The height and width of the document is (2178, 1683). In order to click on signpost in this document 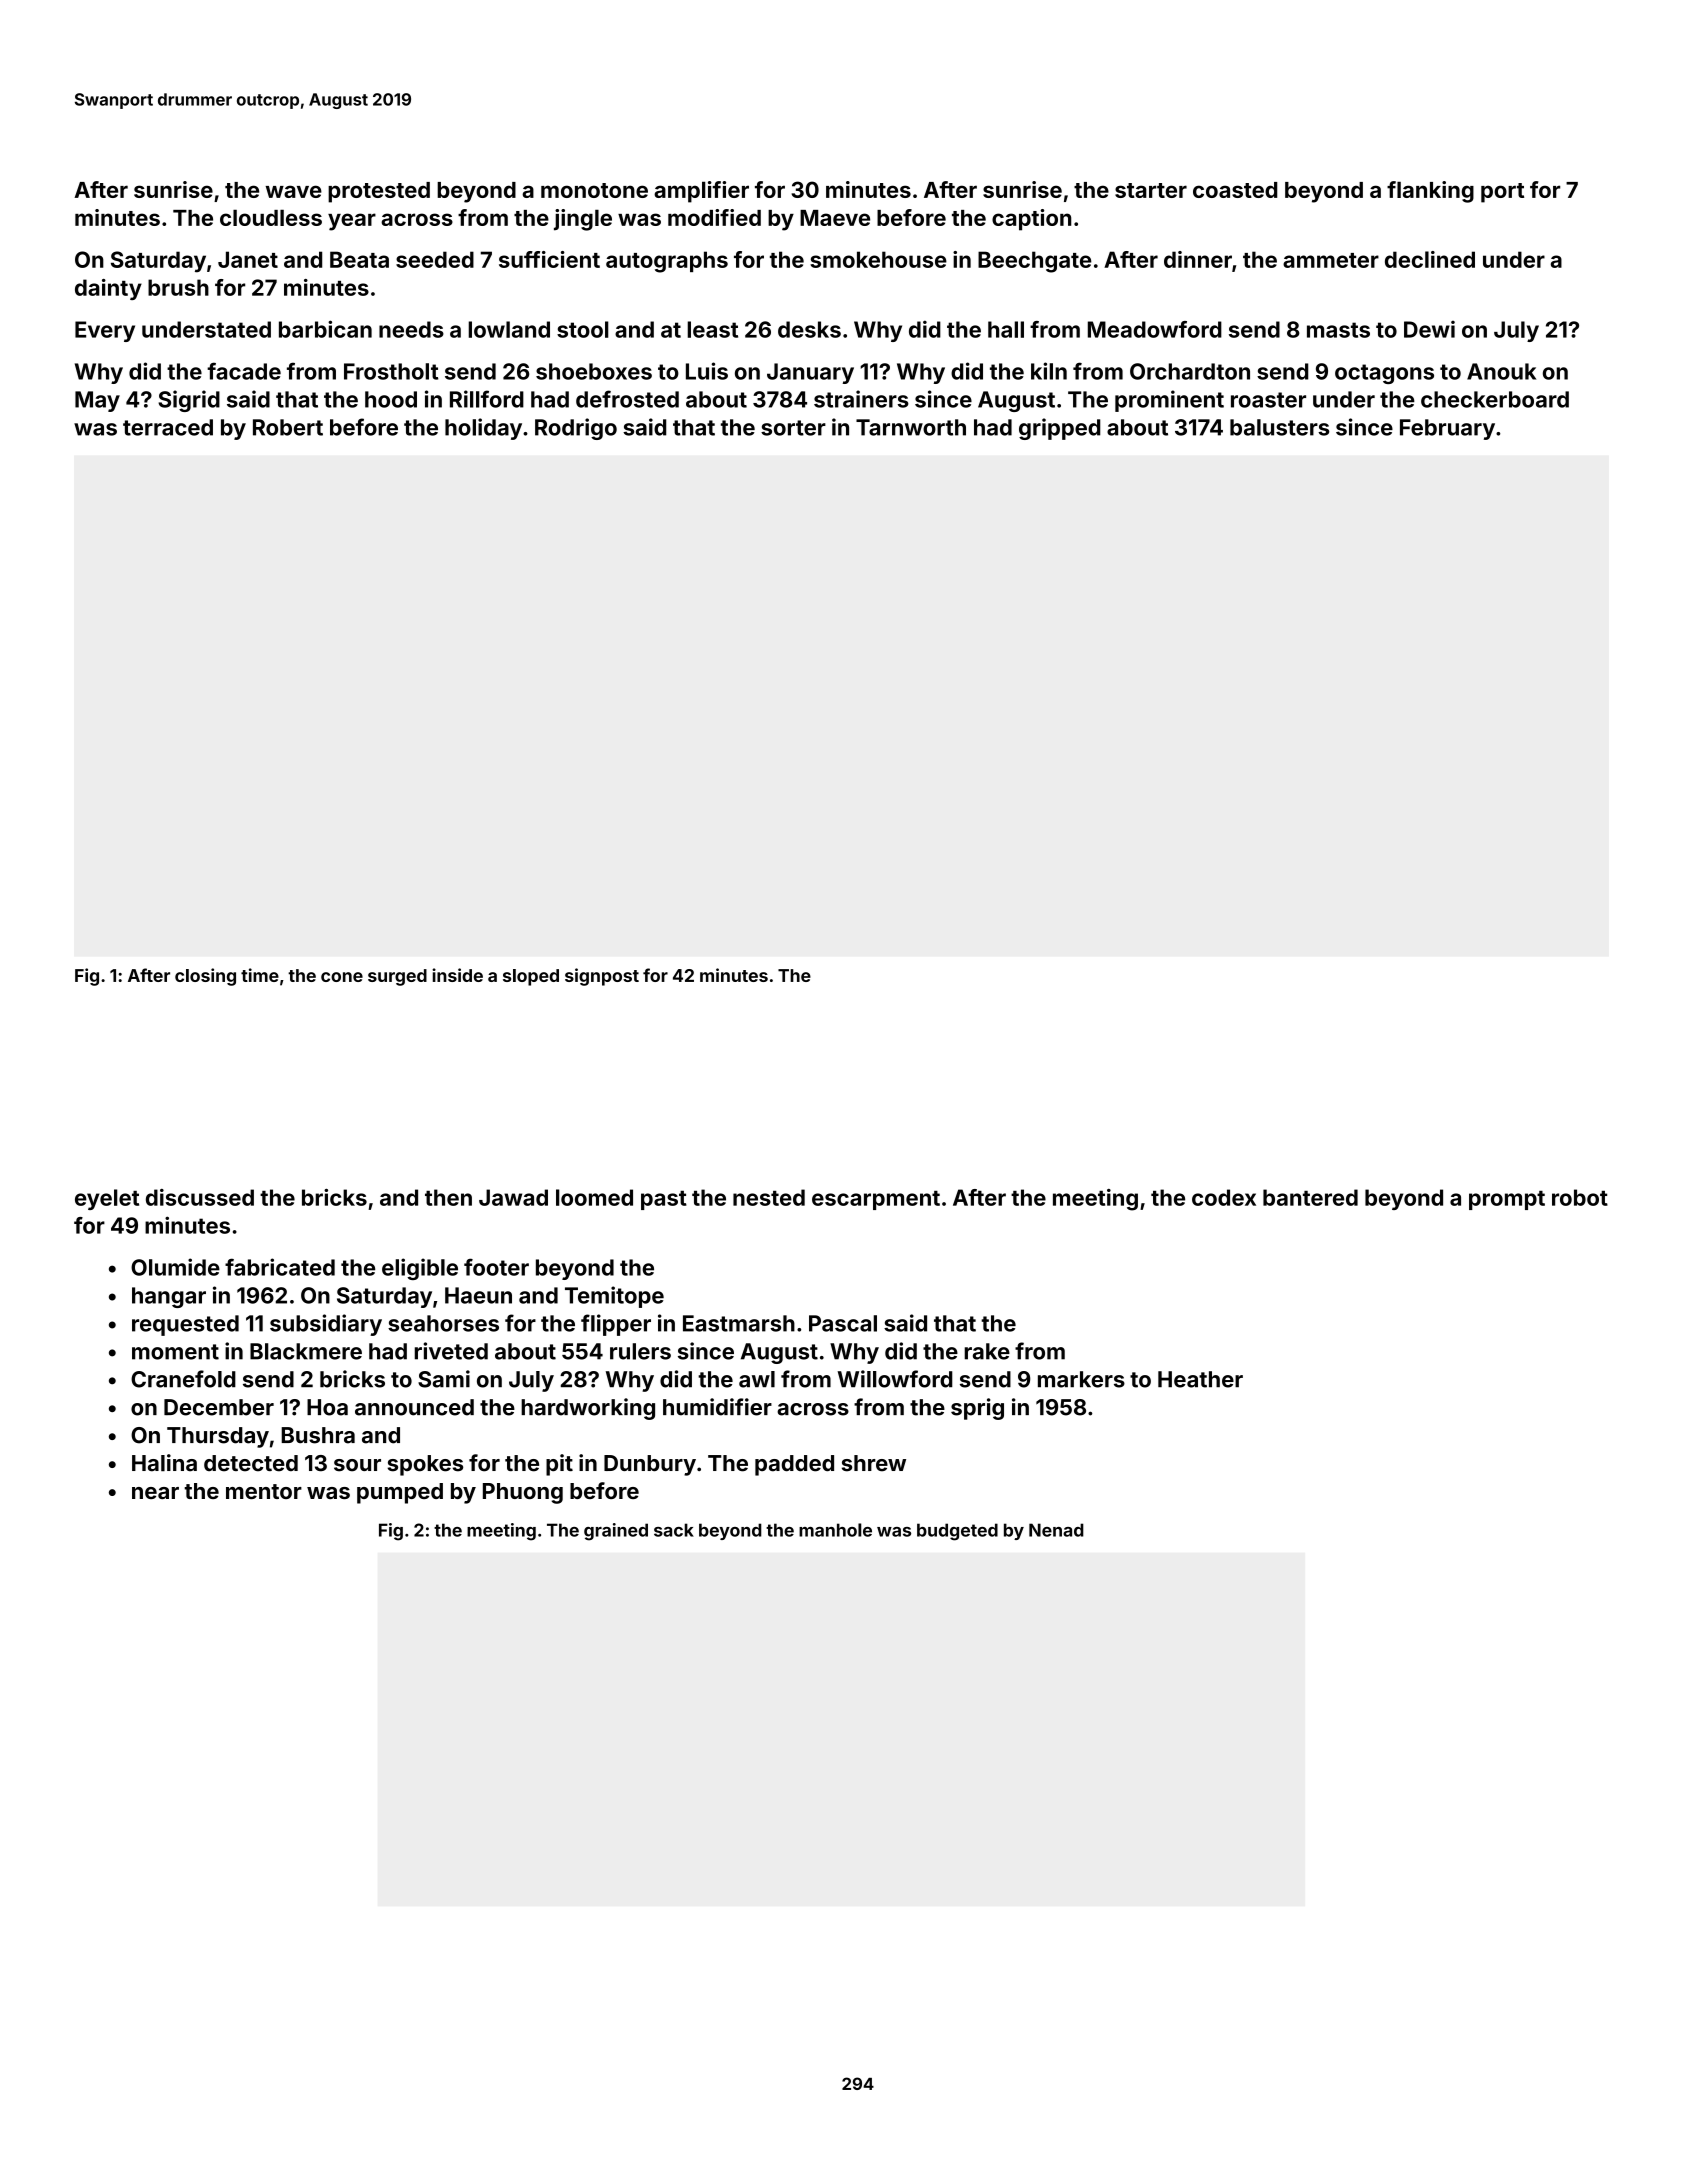, I will do `click(602, 977)`.
